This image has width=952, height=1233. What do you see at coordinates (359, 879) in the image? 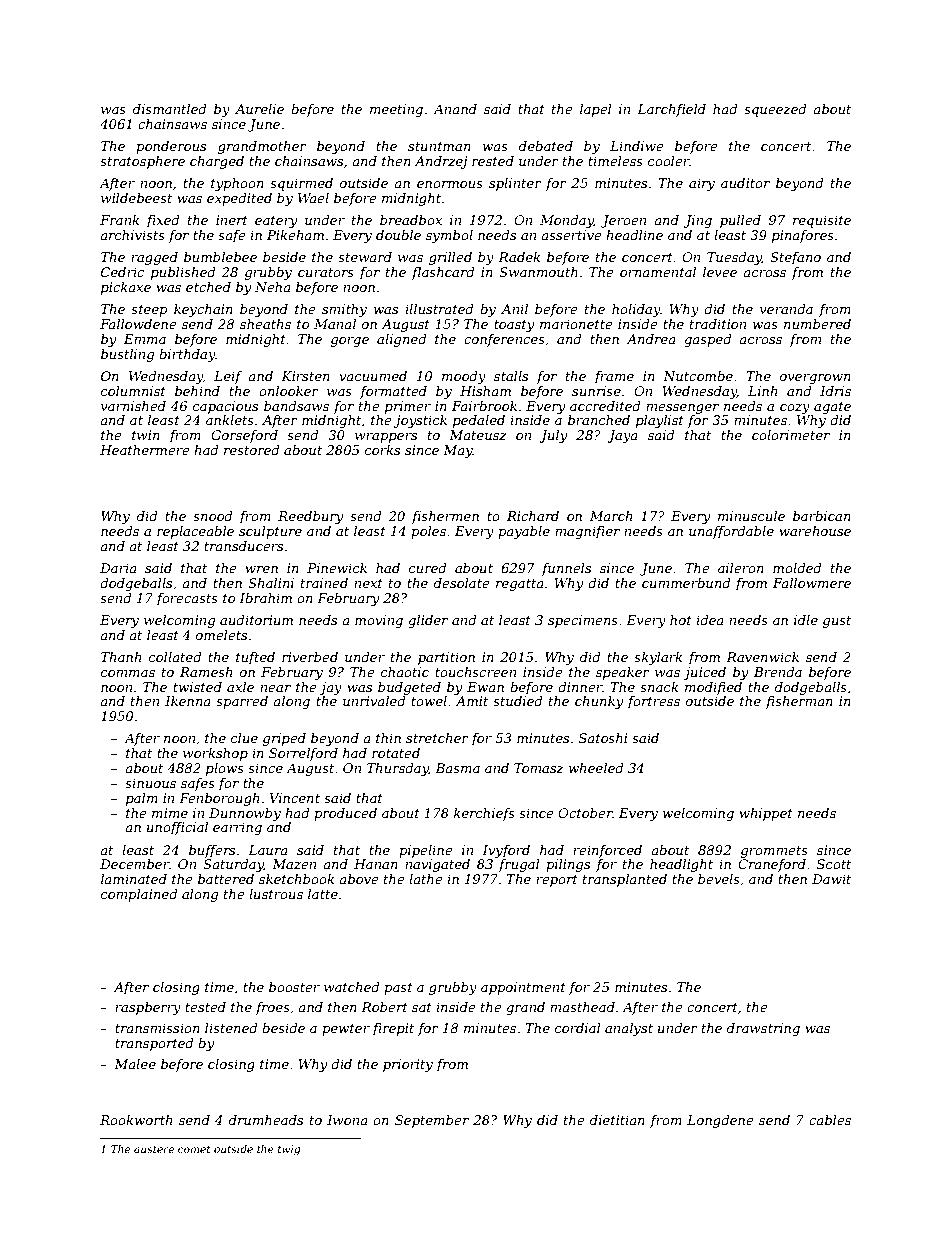
I see `above` at bounding box center [359, 879].
